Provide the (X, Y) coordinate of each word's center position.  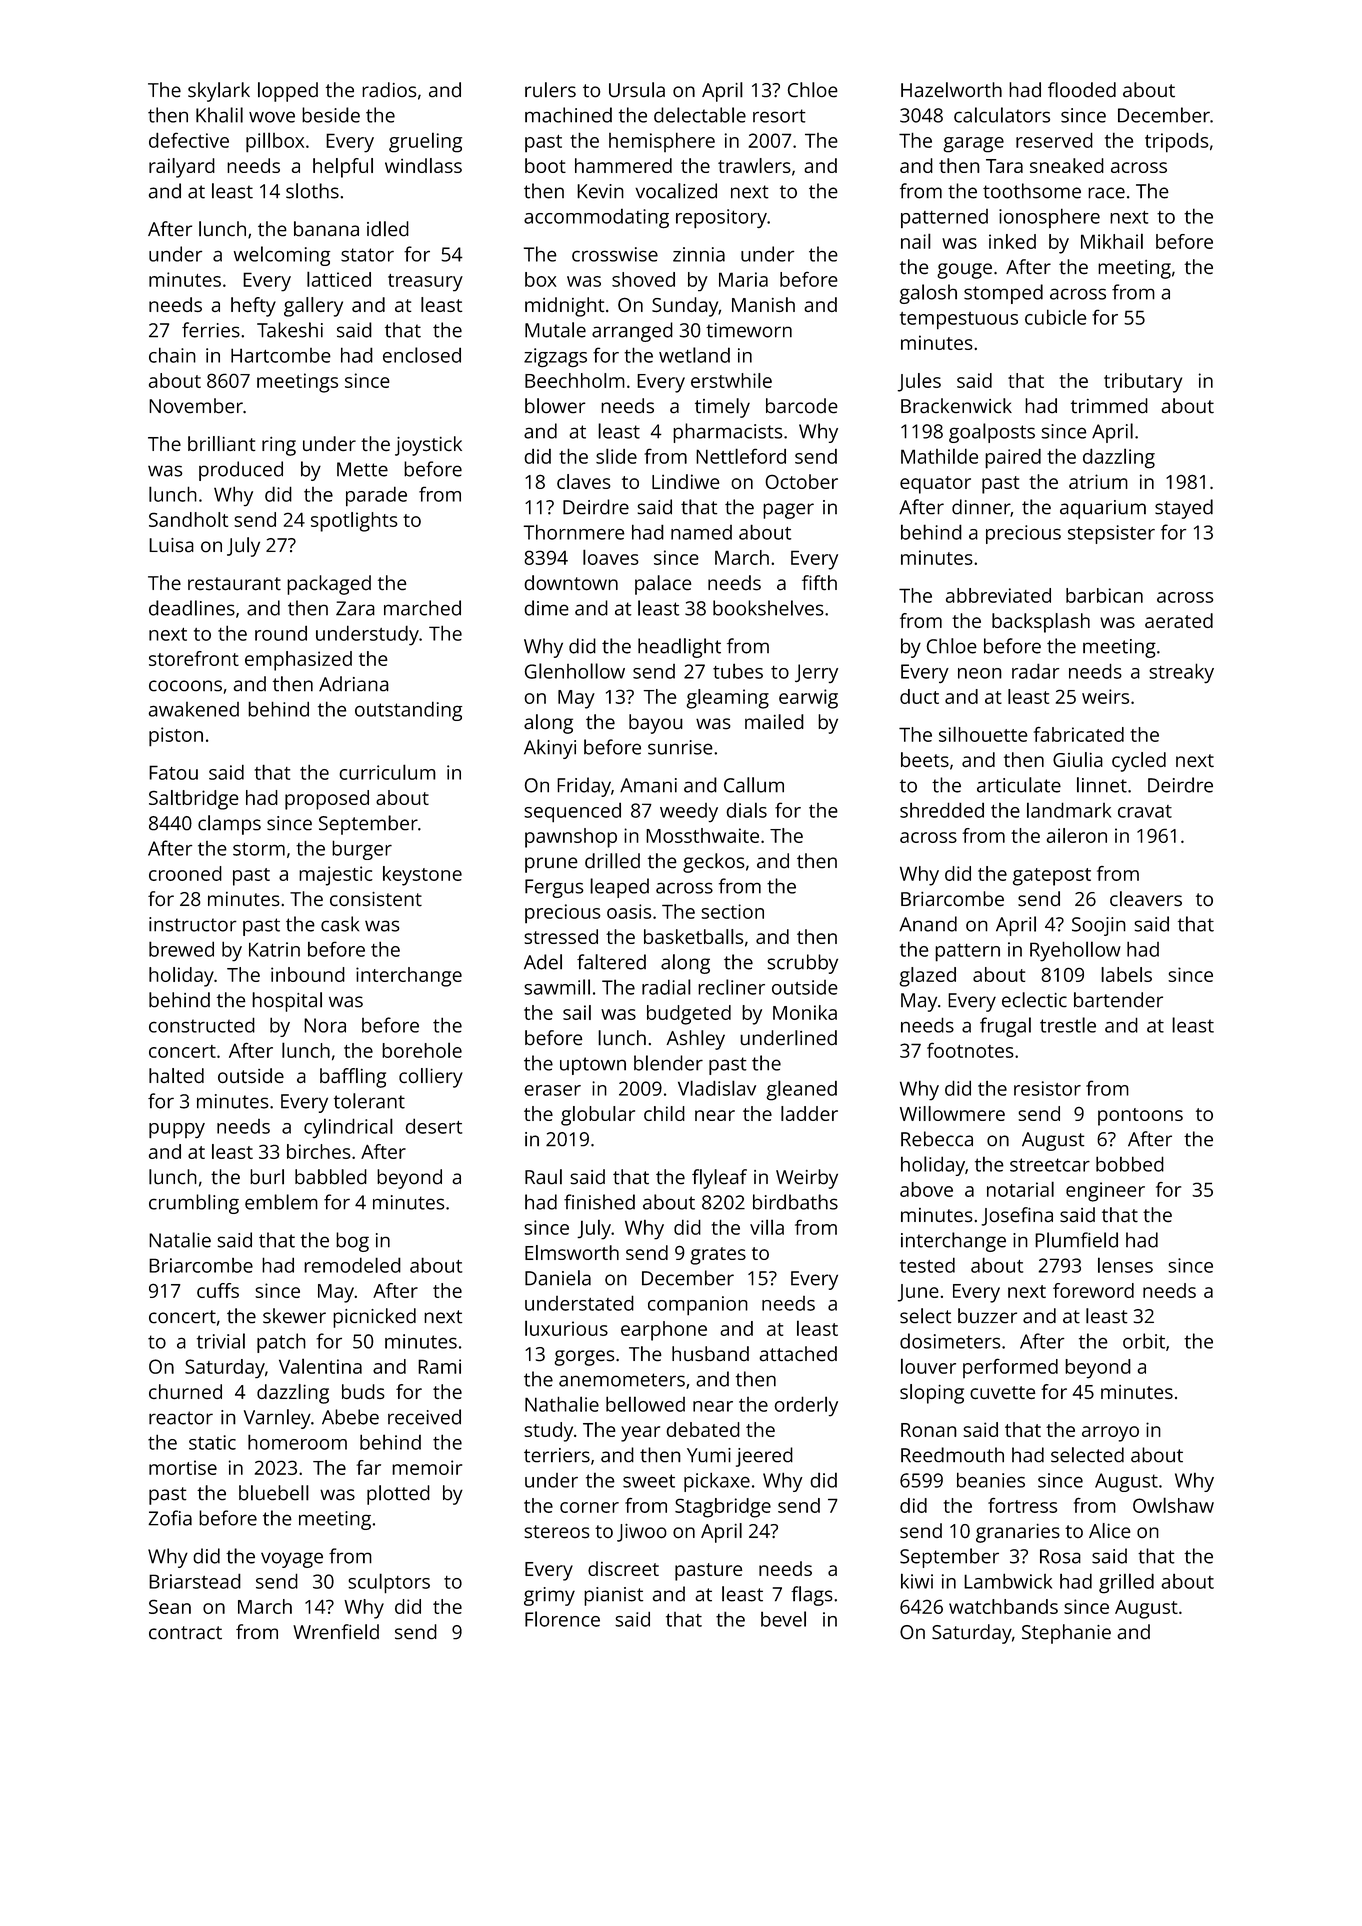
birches (318, 1151)
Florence (562, 1619)
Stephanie (1066, 1634)
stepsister (1111, 534)
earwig (808, 699)
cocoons (185, 686)
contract (185, 1633)
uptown (593, 1066)
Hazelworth (951, 90)
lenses (1125, 1265)
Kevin (600, 191)
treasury (425, 283)
